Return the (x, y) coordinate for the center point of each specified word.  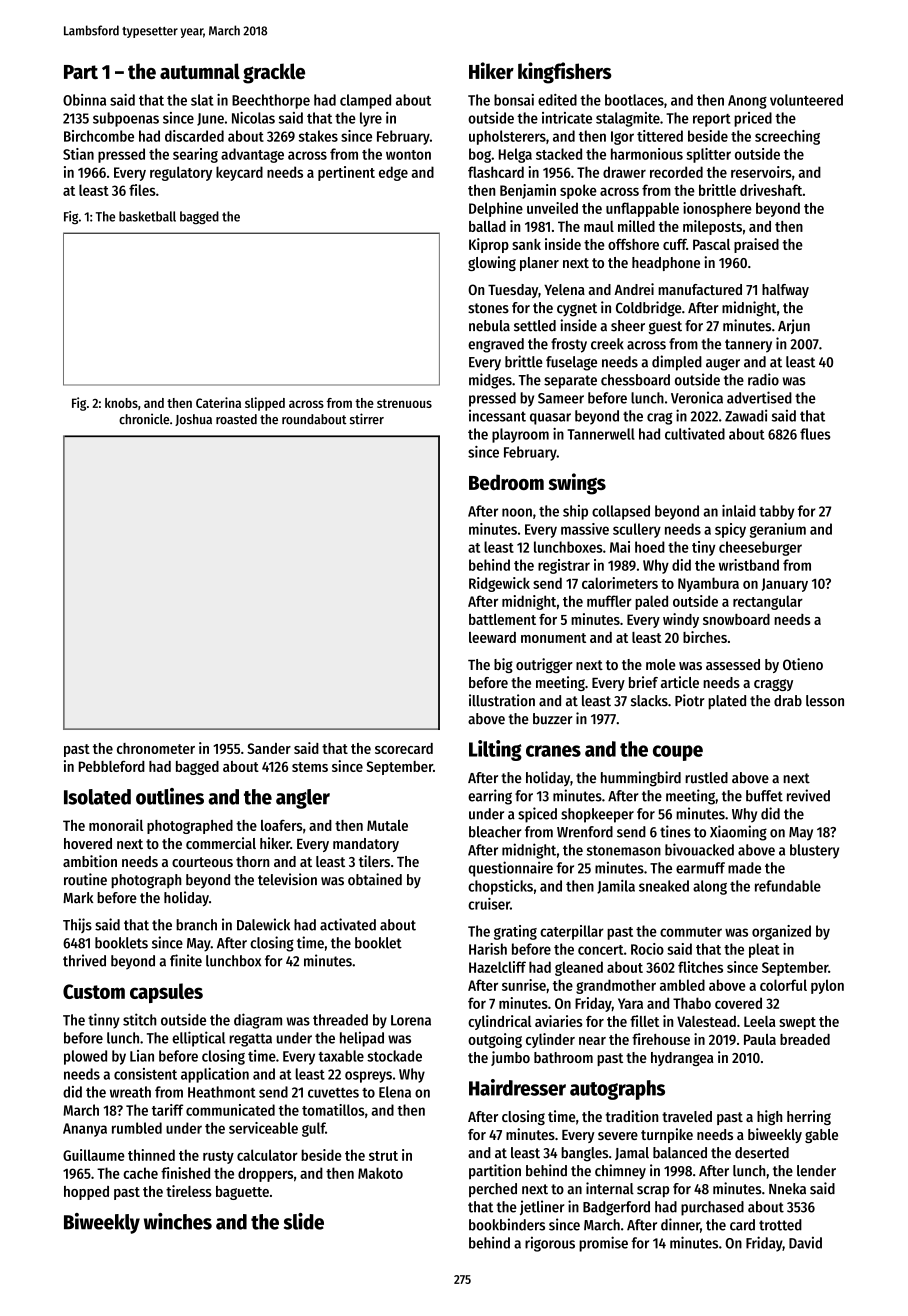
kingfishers (565, 73)
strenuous (404, 403)
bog (480, 155)
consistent (145, 1074)
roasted (236, 419)
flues (815, 434)
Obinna (84, 100)
